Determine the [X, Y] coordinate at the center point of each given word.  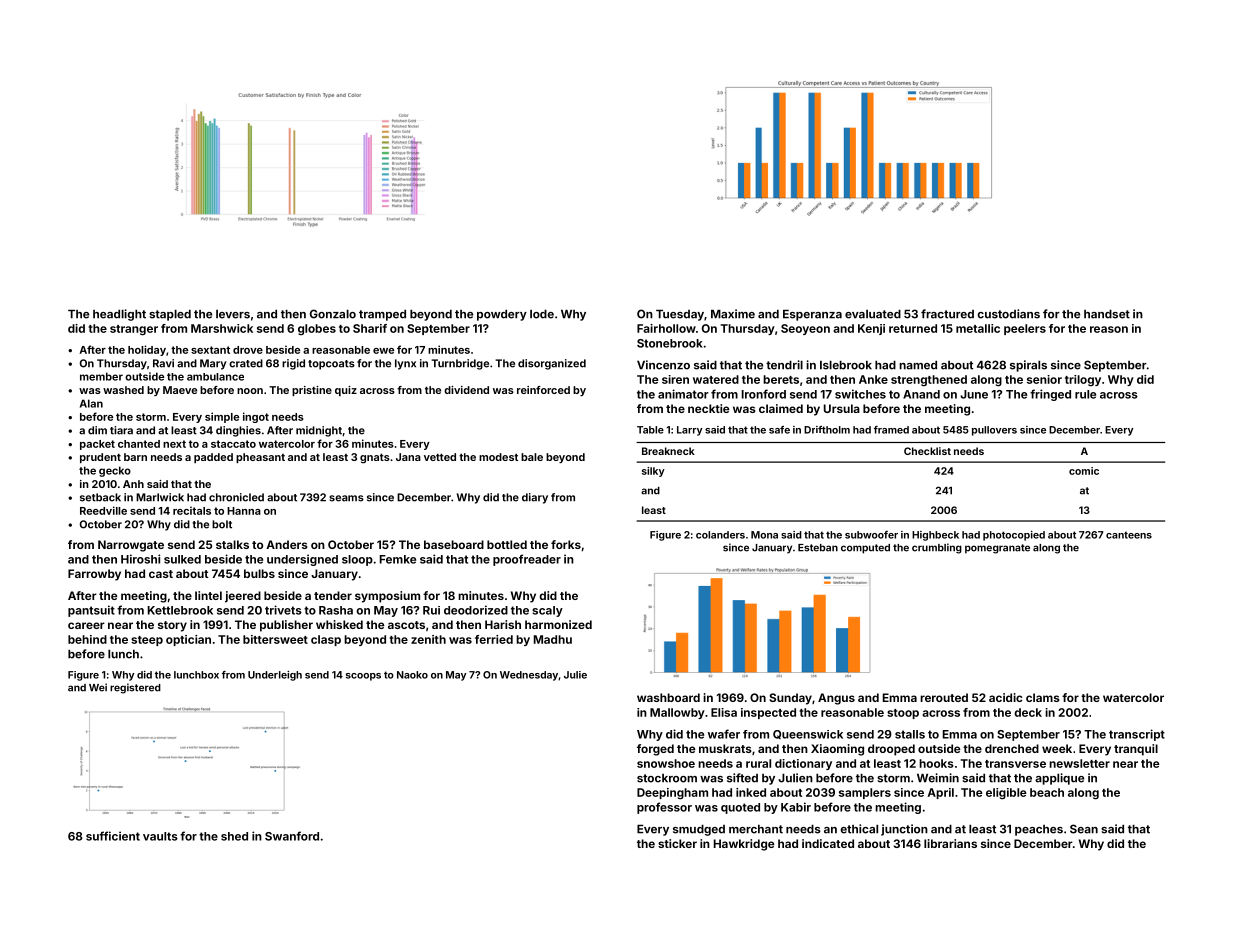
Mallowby [677, 713]
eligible [1006, 794]
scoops [363, 677]
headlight [119, 315]
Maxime [733, 314]
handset [1107, 314]
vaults [160, 836]
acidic [1005, 697]
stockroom [667, 778]
